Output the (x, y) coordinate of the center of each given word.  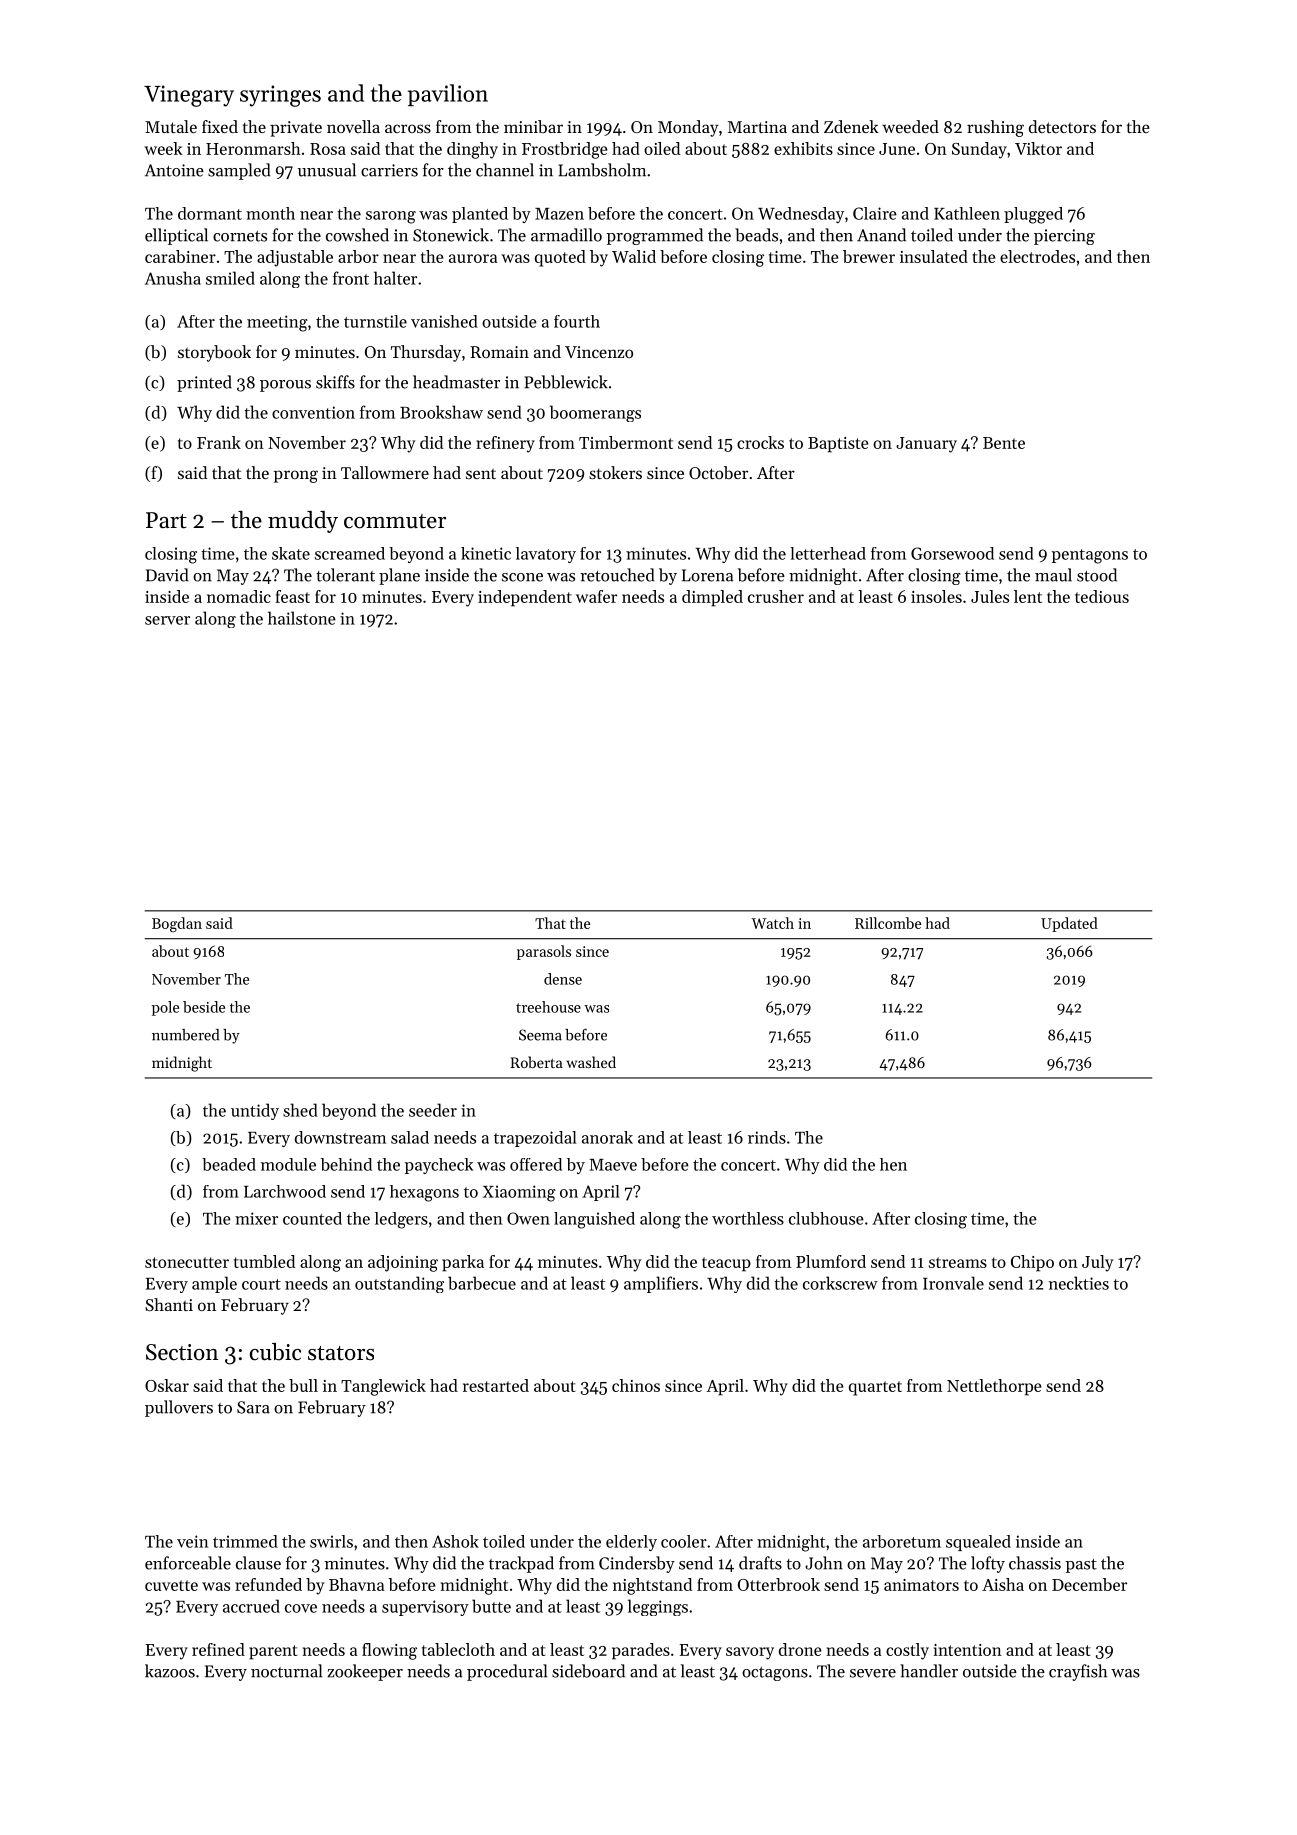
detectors (1062, 126)
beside (204, 1007)
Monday (688, 128)
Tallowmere (385, 472)
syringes (280, 96)
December (1089, 1584)
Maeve (613, 1165)
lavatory (546, 555)
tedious (1102, 596)
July (1097, 1263)
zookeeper (365, 1672)
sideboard (588, 1671)
